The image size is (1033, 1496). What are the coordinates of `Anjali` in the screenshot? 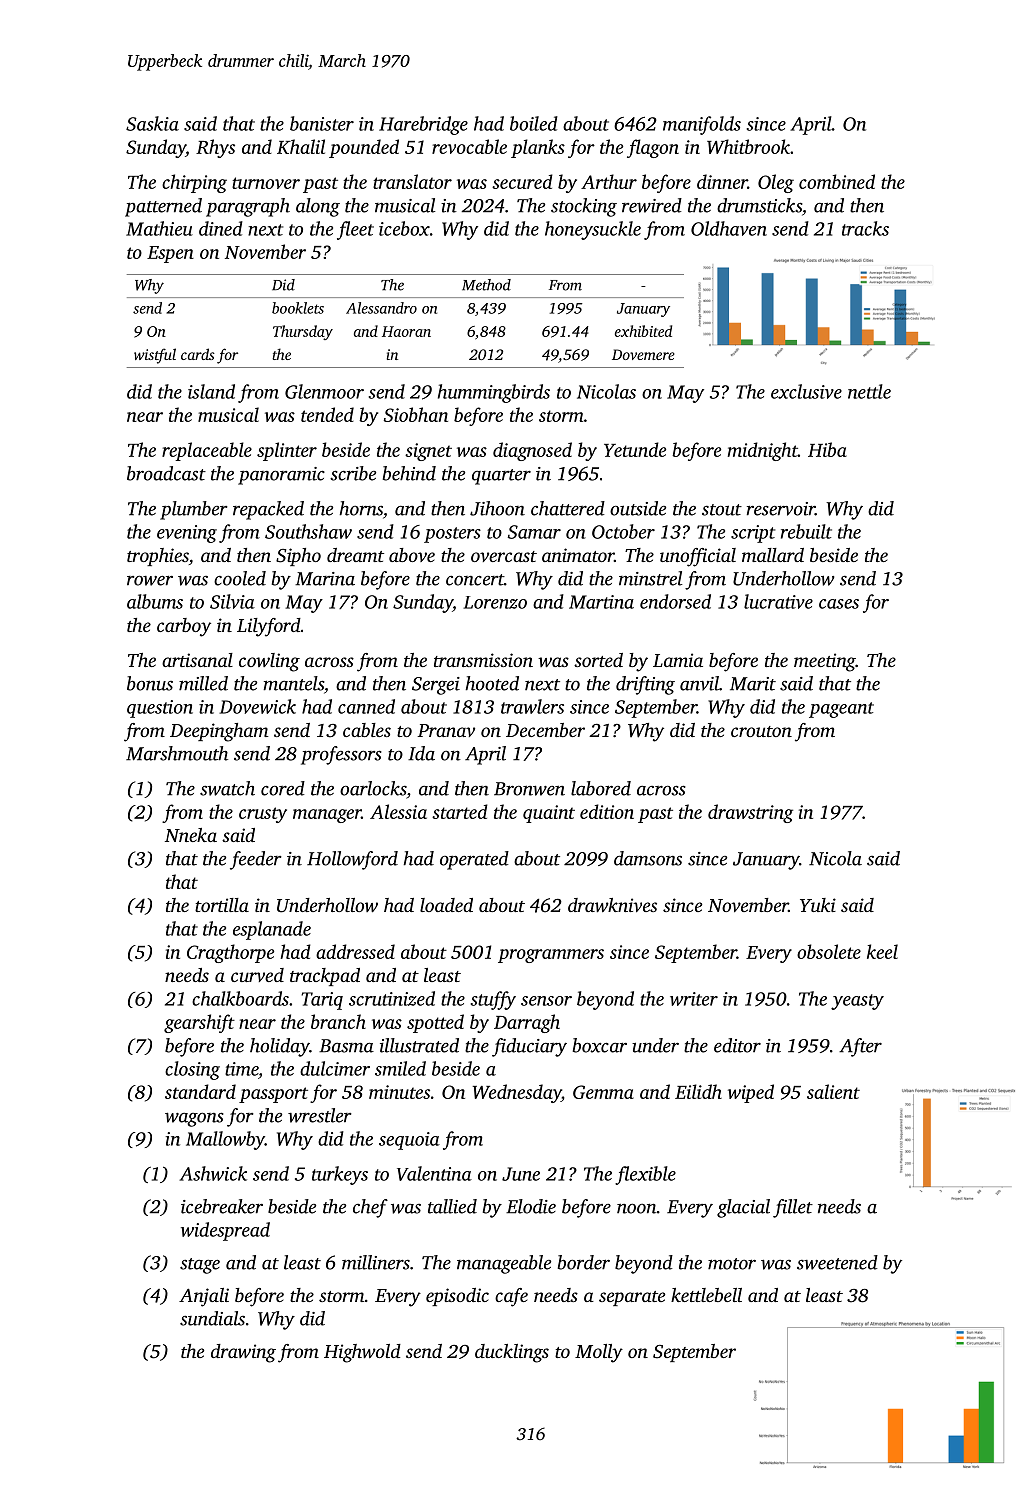 It's located at (204, 1297).
